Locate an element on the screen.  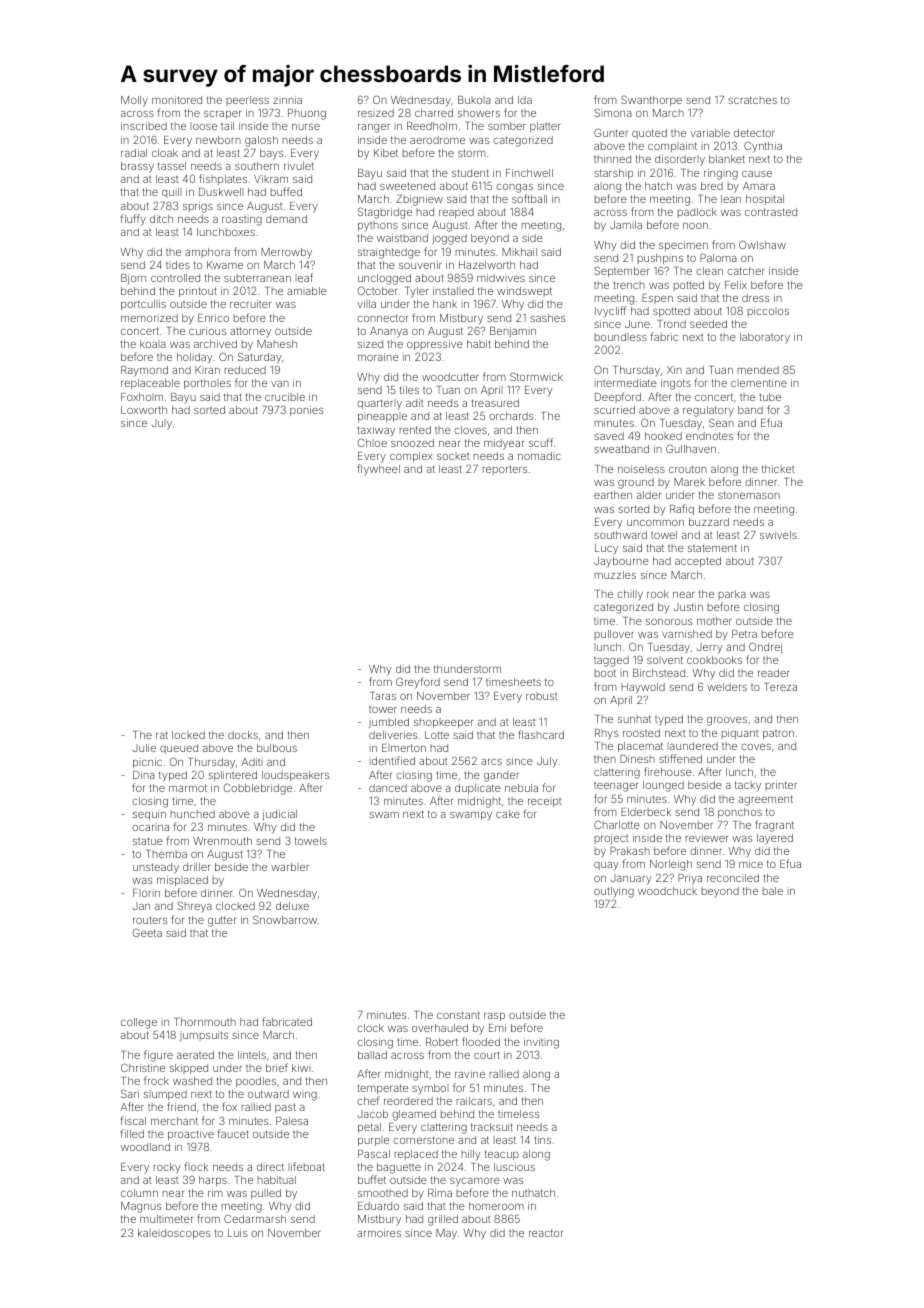
Loxworth is located at coordinates (144, 410).
